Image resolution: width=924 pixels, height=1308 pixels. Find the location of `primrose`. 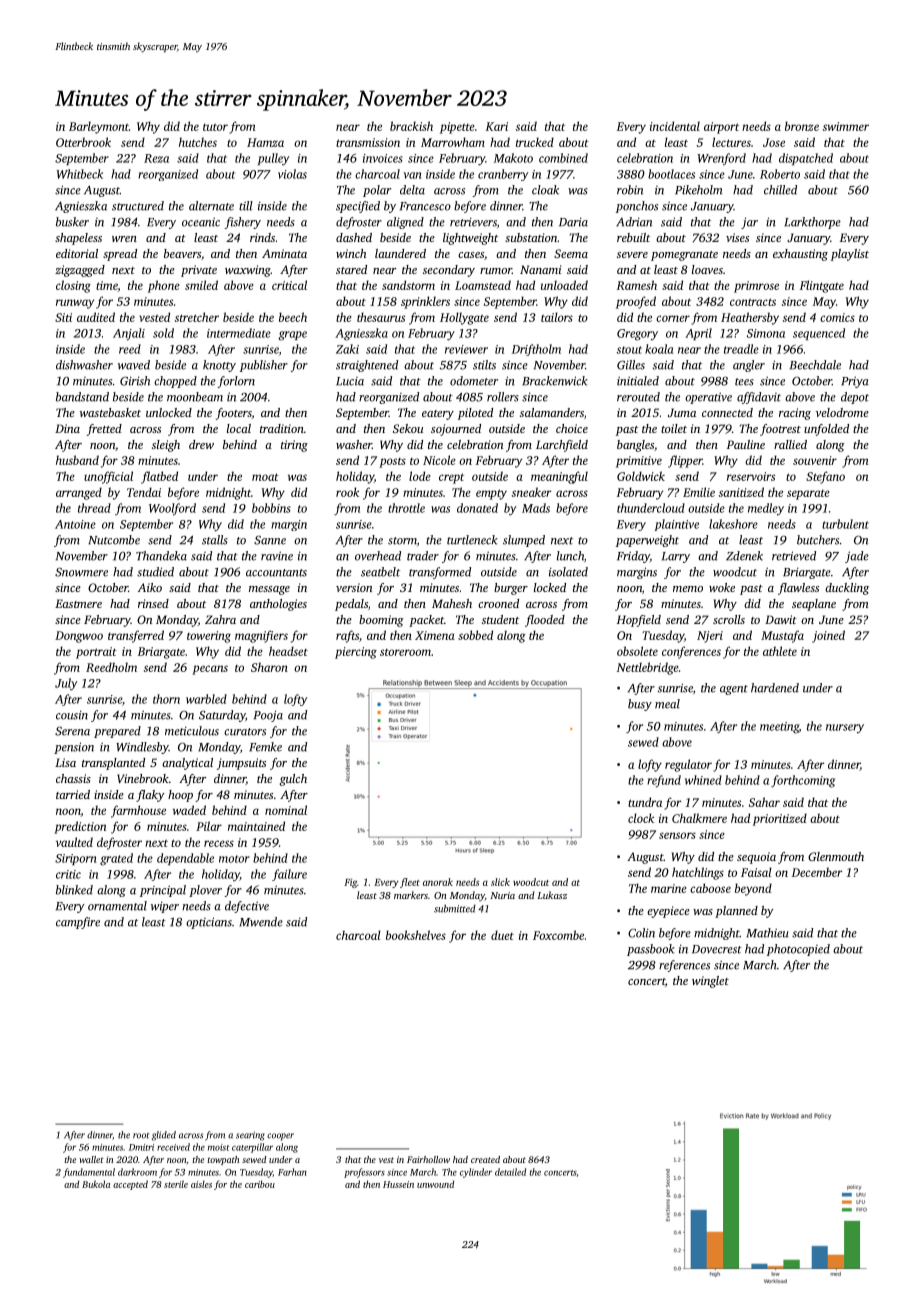

primrose is located at coordinates (756, 287).
